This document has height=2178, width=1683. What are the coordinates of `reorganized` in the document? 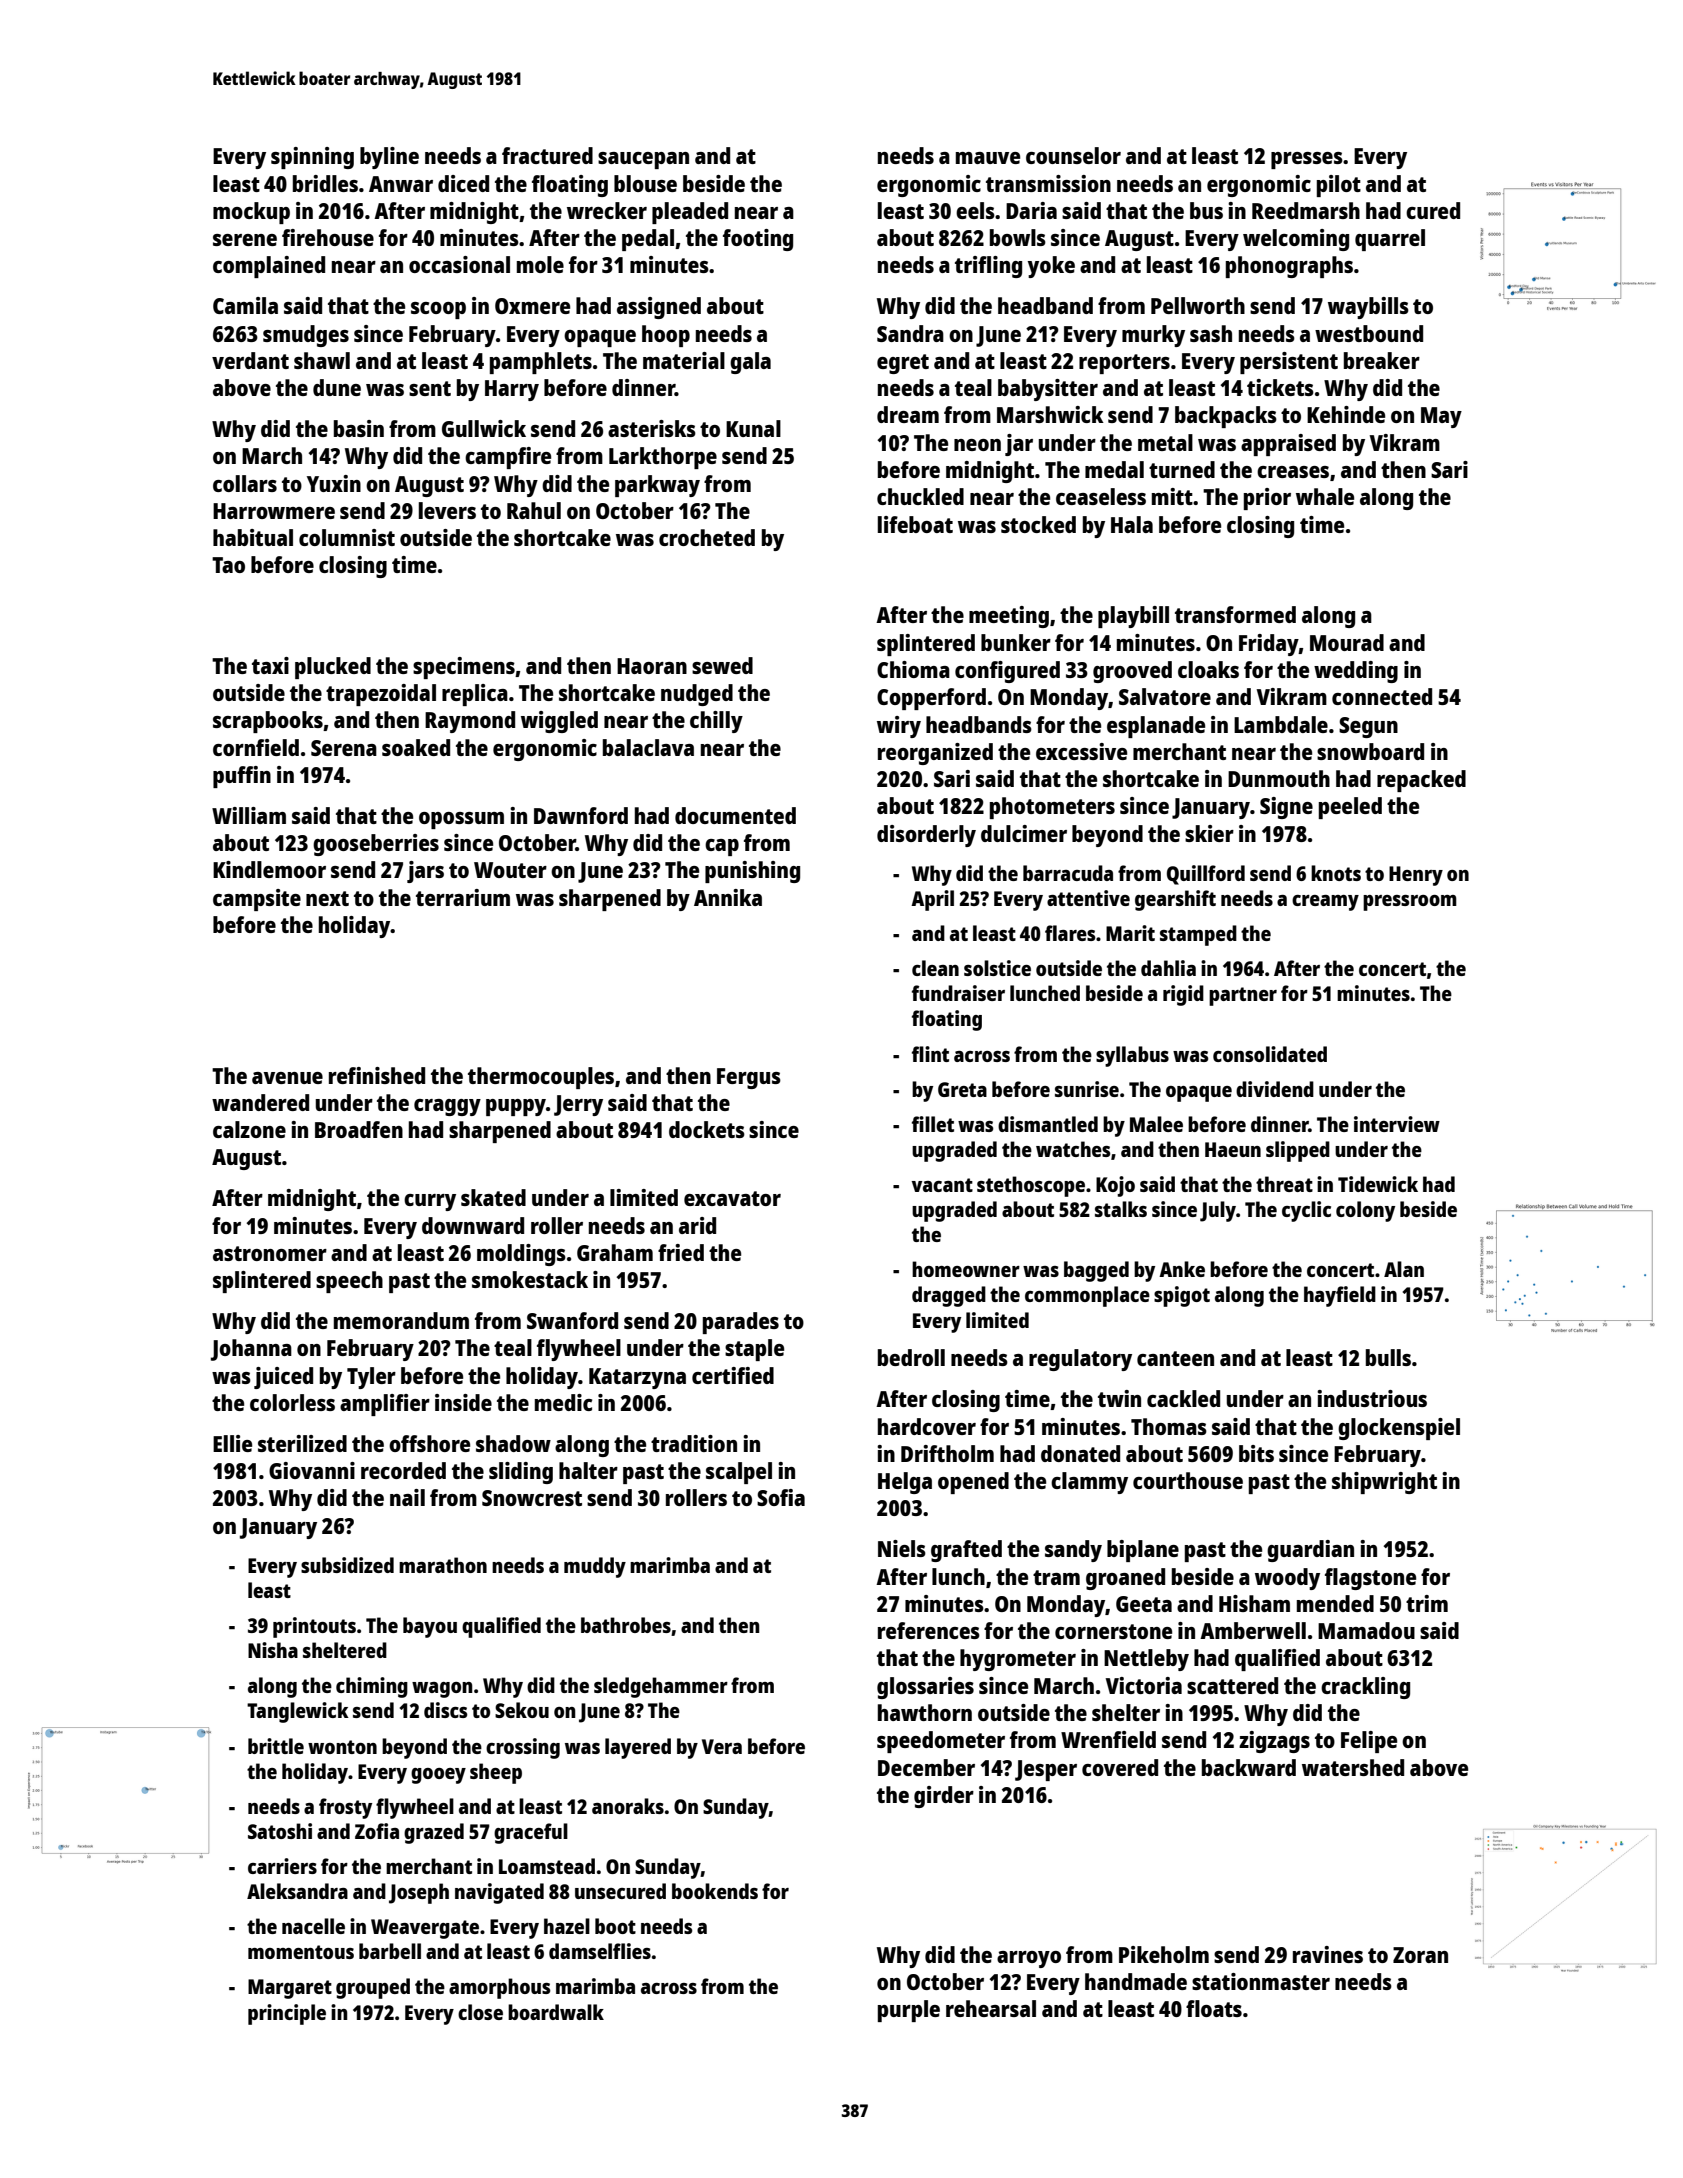 It's located at (935, 754).
